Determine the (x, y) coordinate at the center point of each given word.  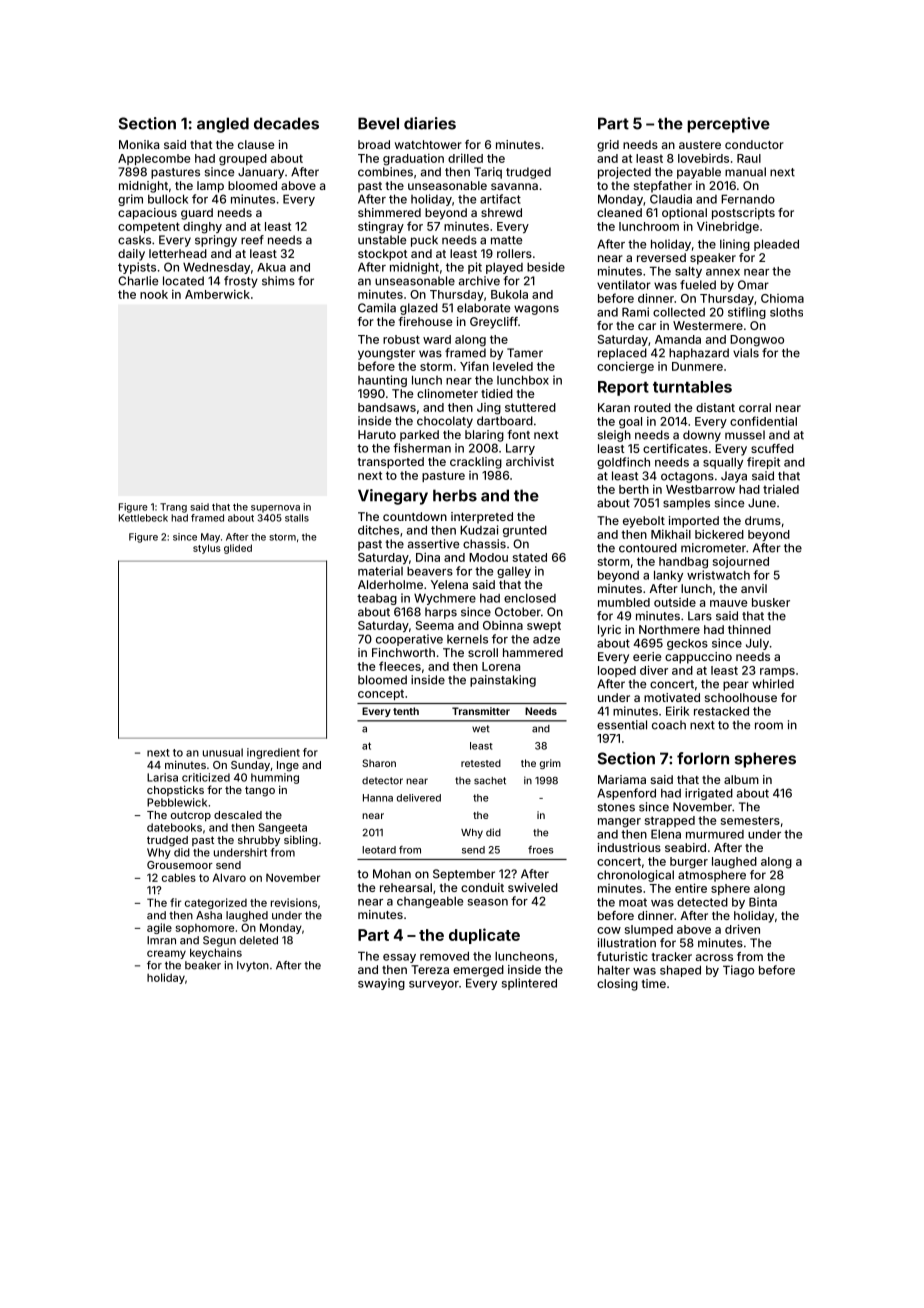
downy (702, 436)
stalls (297, 518)
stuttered (530, 407)
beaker (203, 965)
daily (131, 255)
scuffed (772, 448)
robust (401, 339)
